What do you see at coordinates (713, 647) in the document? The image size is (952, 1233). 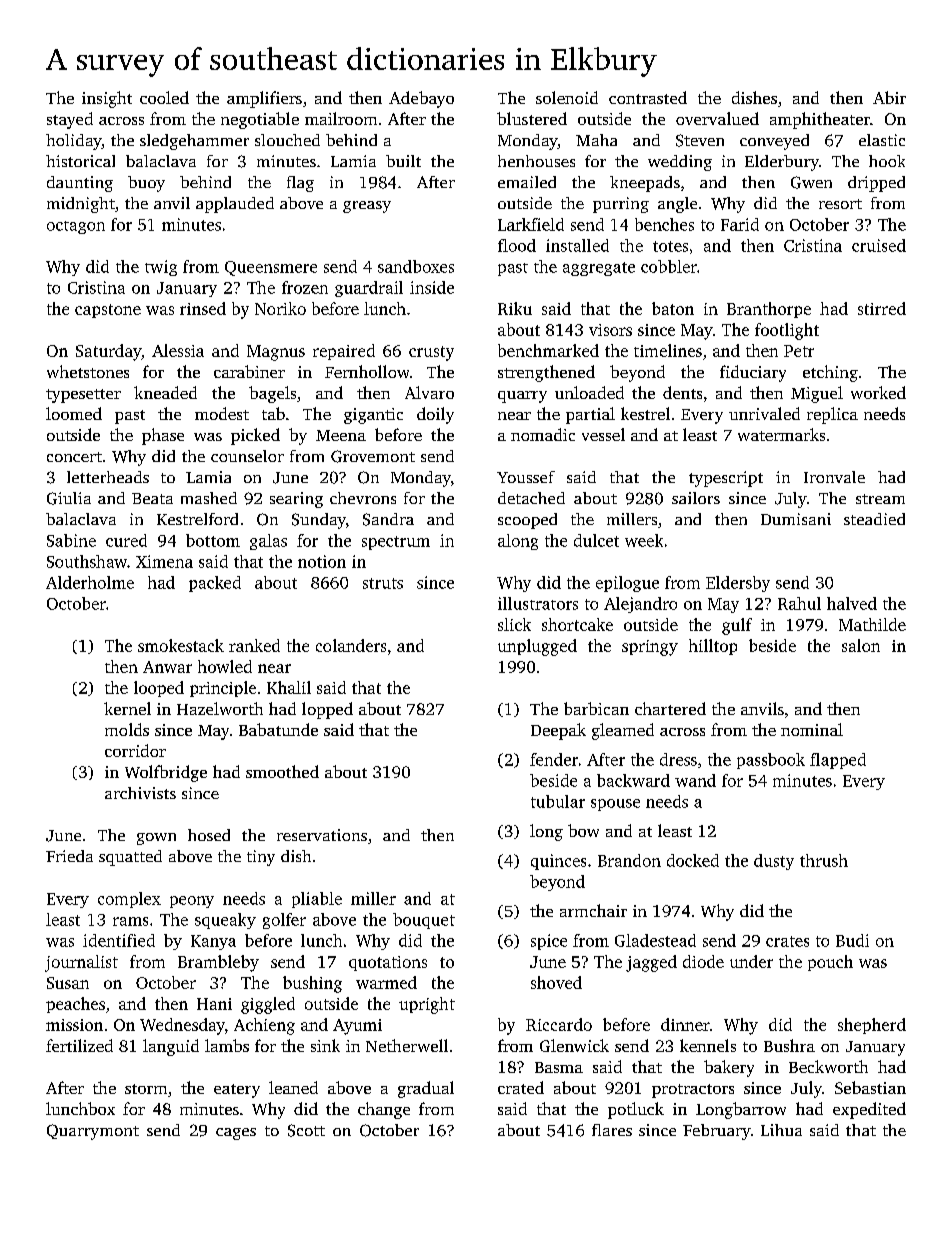 I see `hilltop` at bounding box center [713, 647].
